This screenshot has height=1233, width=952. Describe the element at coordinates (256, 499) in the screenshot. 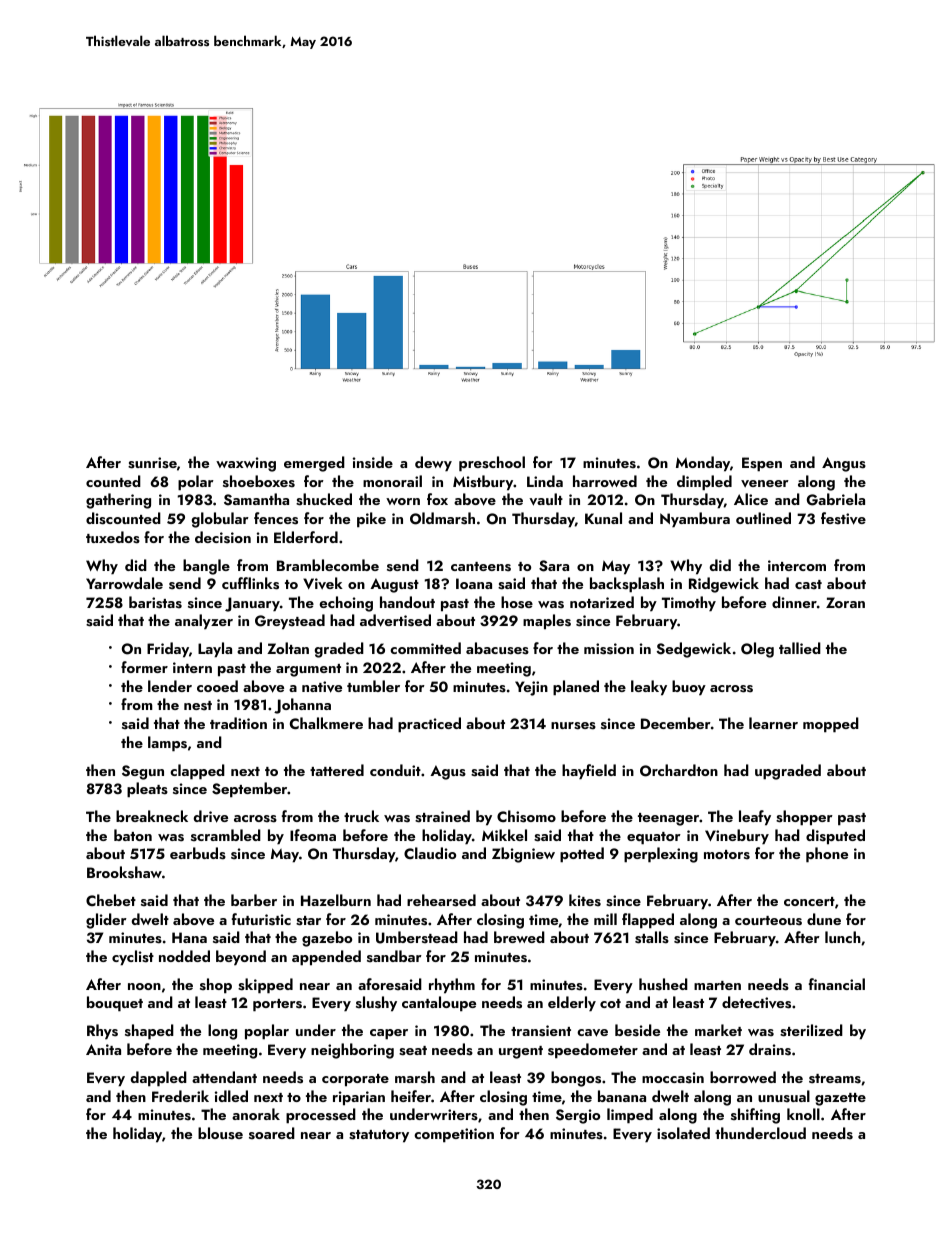

I see `Samantha` at that location.
